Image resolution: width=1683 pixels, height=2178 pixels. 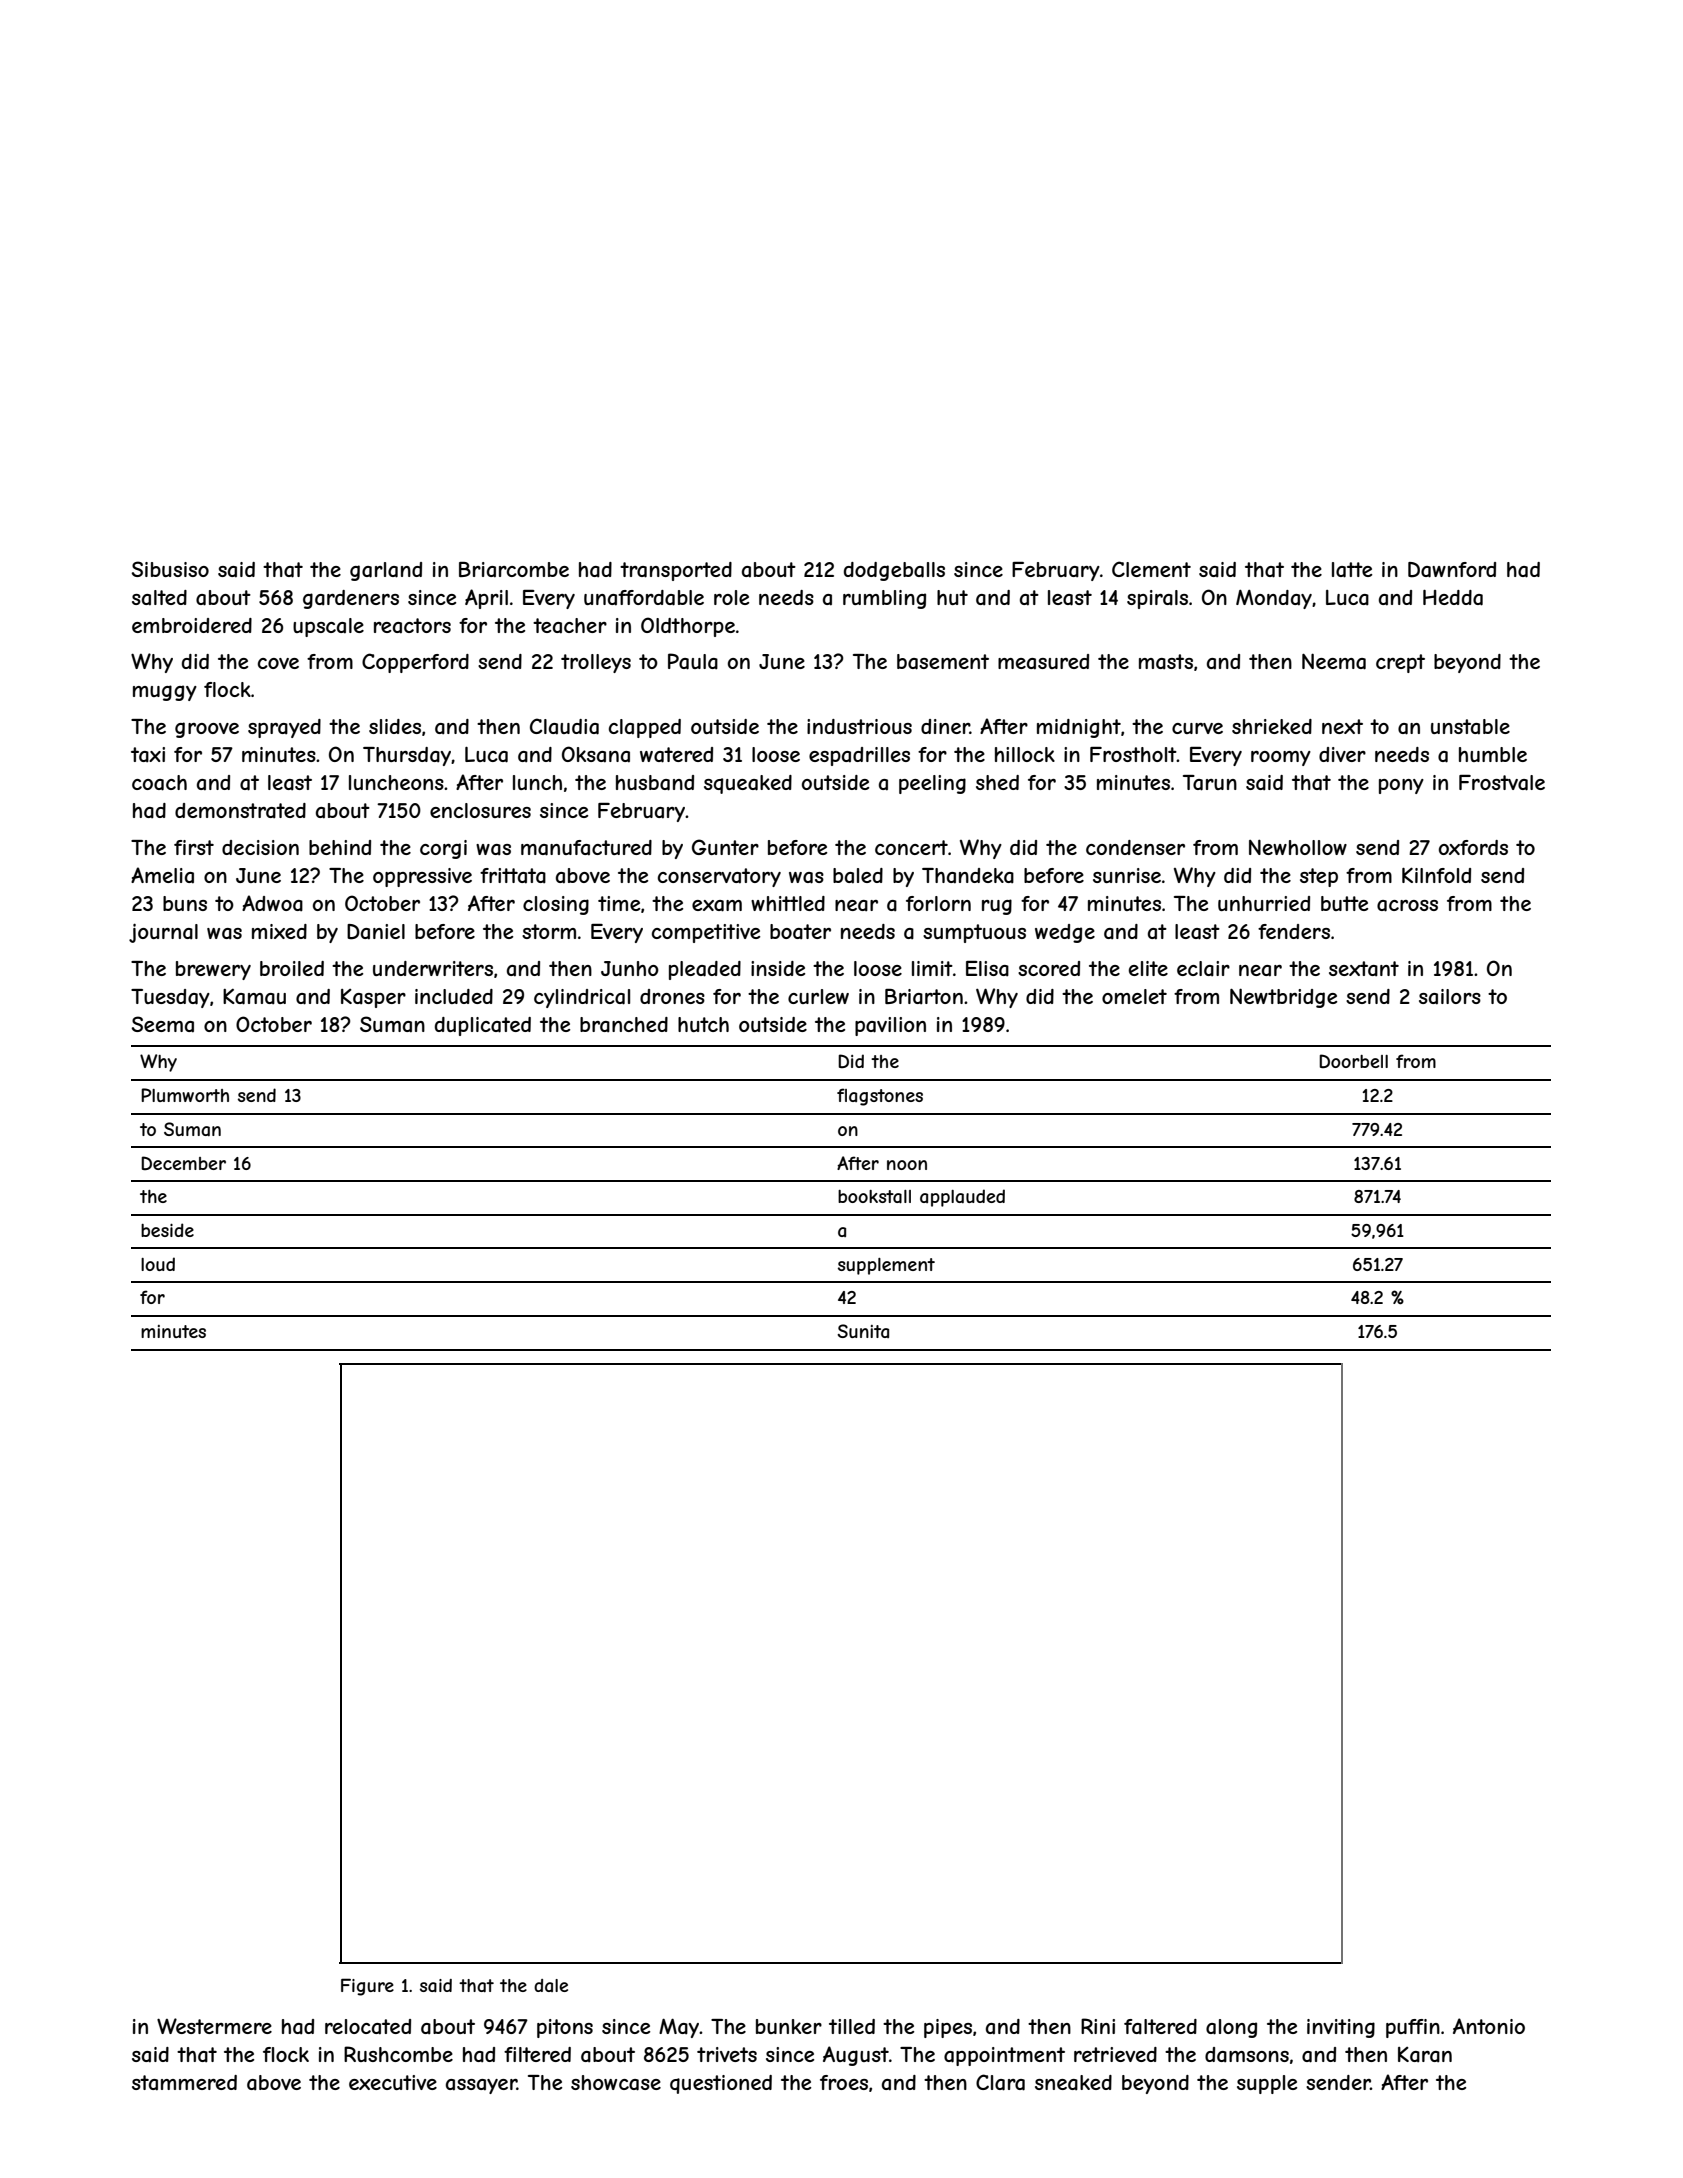 What do you see at coordinates (167, 1230) in the image?
I see `beside` at bounding box center [167, 1230].
